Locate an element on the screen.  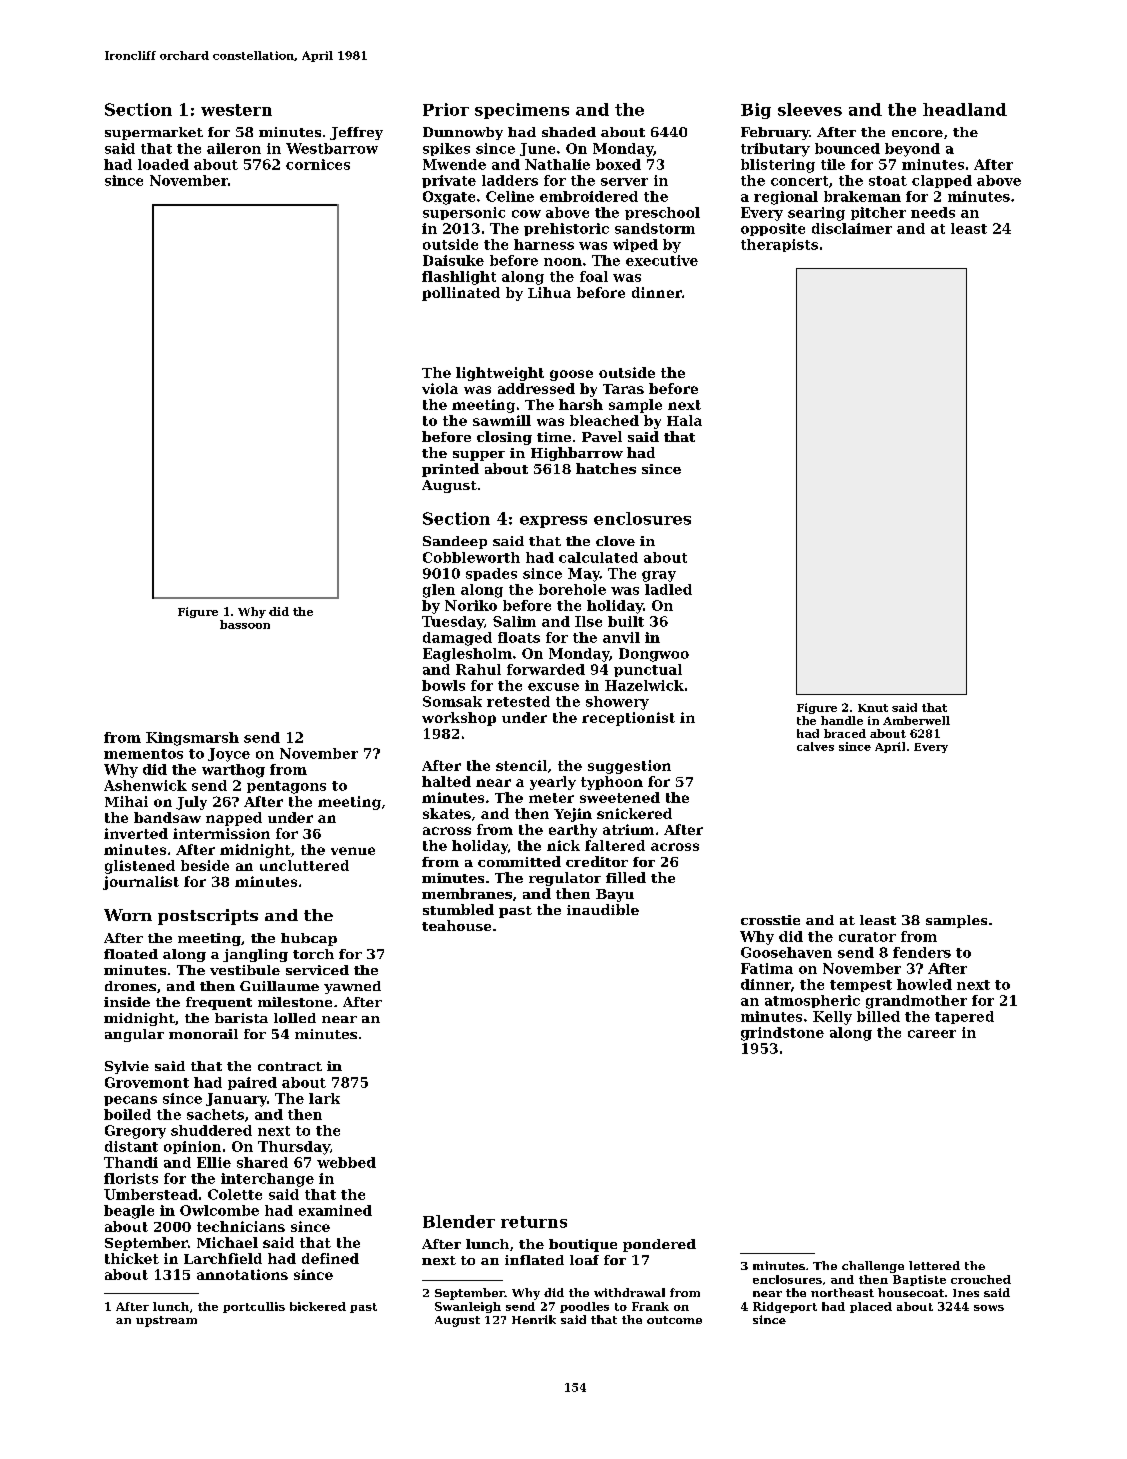
viola is located at coordinates (440, 388).
